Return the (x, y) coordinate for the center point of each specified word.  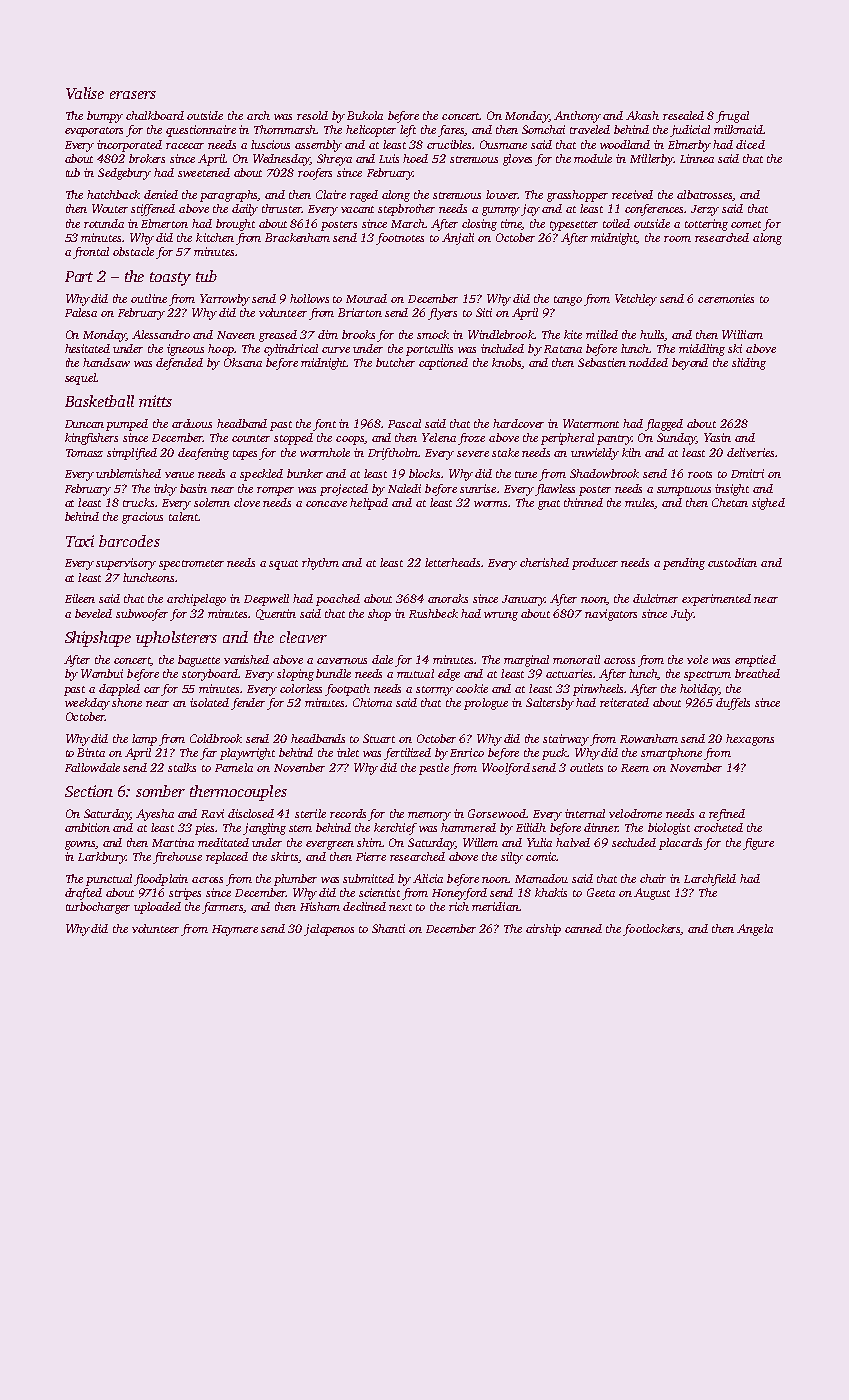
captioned (443, 364)
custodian (732, 562)
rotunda (104, 223)
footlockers (652, 930)
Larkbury (102, 858)
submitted (368, 878)
